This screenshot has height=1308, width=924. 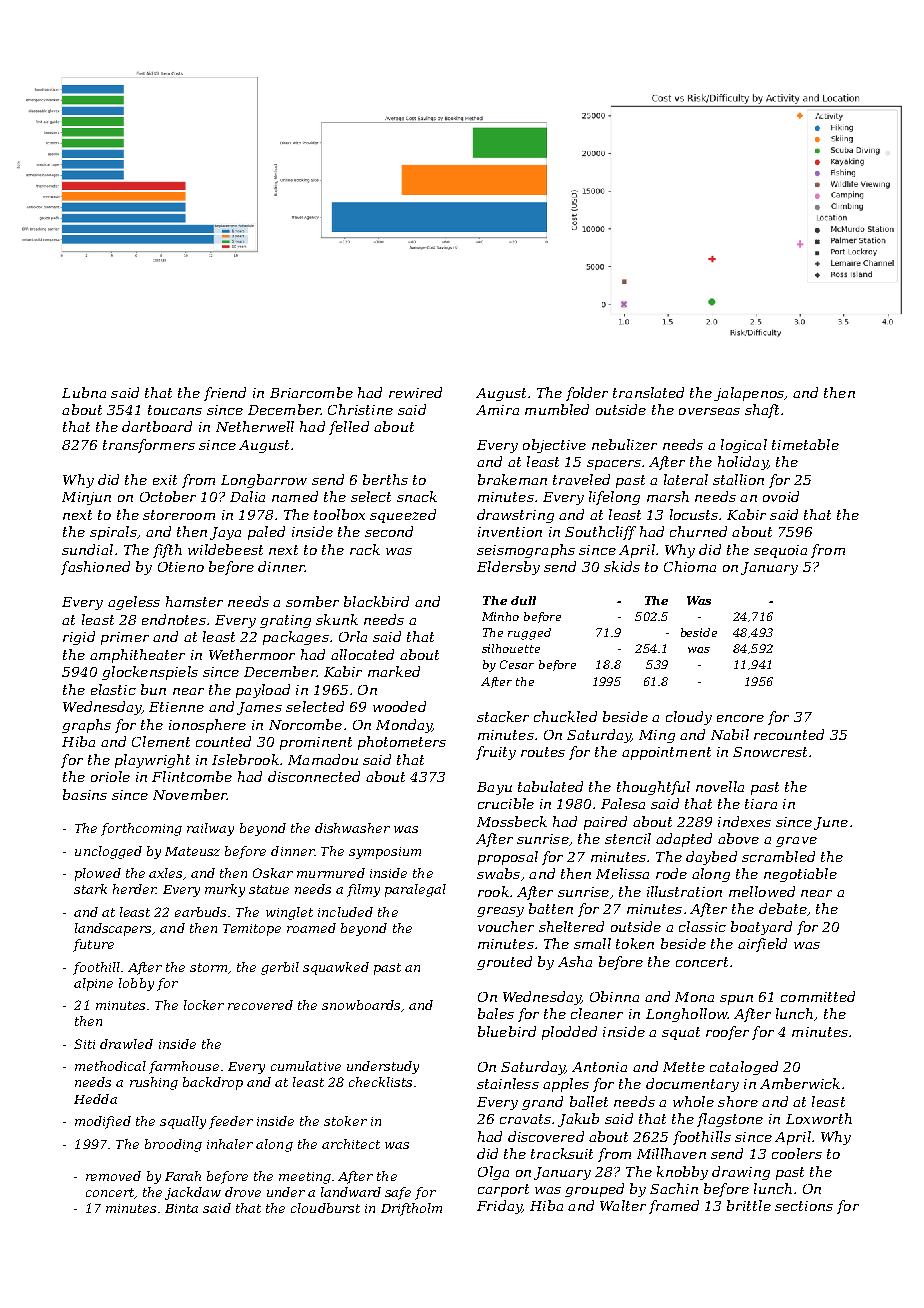 I want to click on photometers, so click(x=402, y=743).
